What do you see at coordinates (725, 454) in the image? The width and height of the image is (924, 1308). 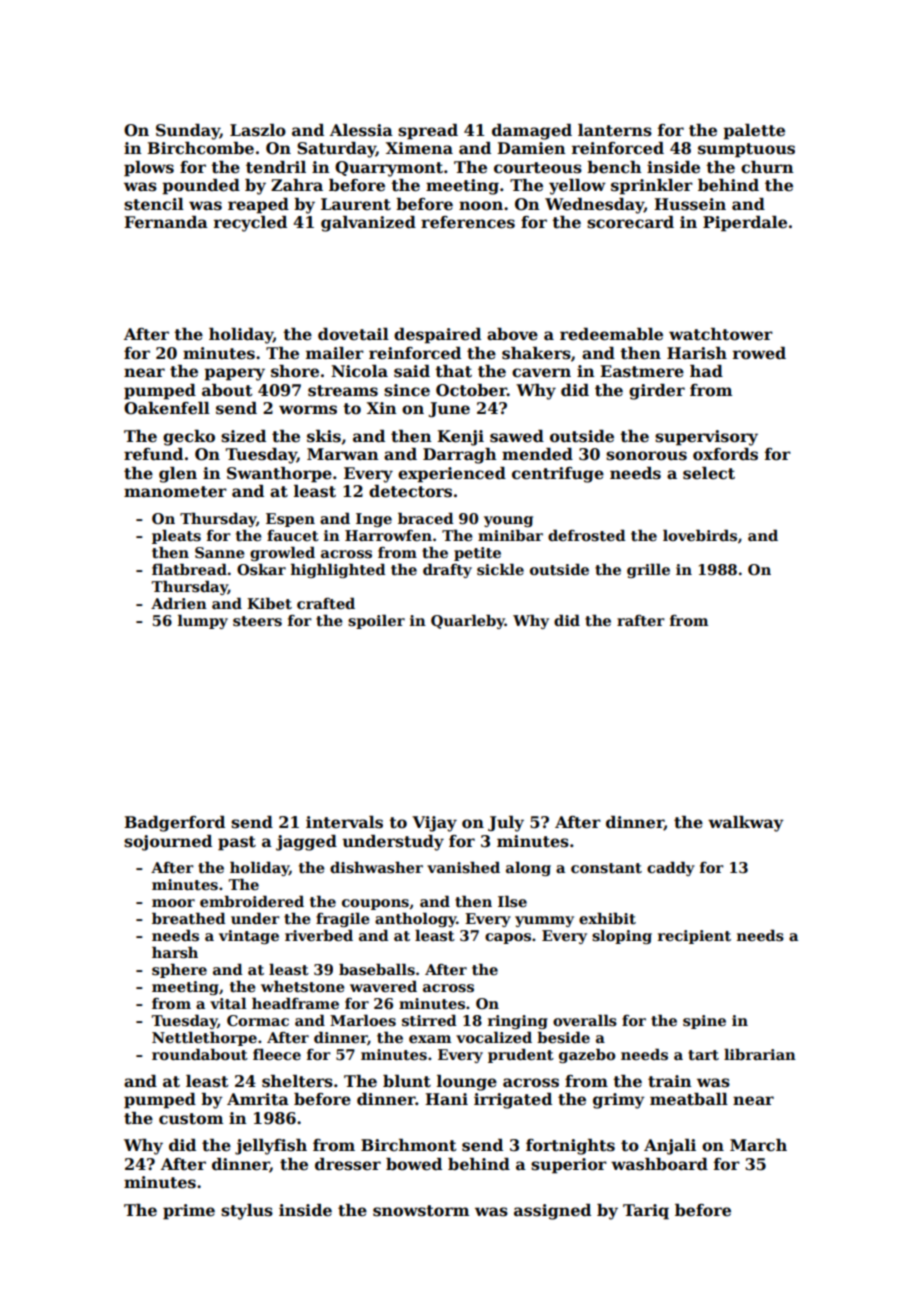 I see `oxfords` at bounding box center [725, 454].
